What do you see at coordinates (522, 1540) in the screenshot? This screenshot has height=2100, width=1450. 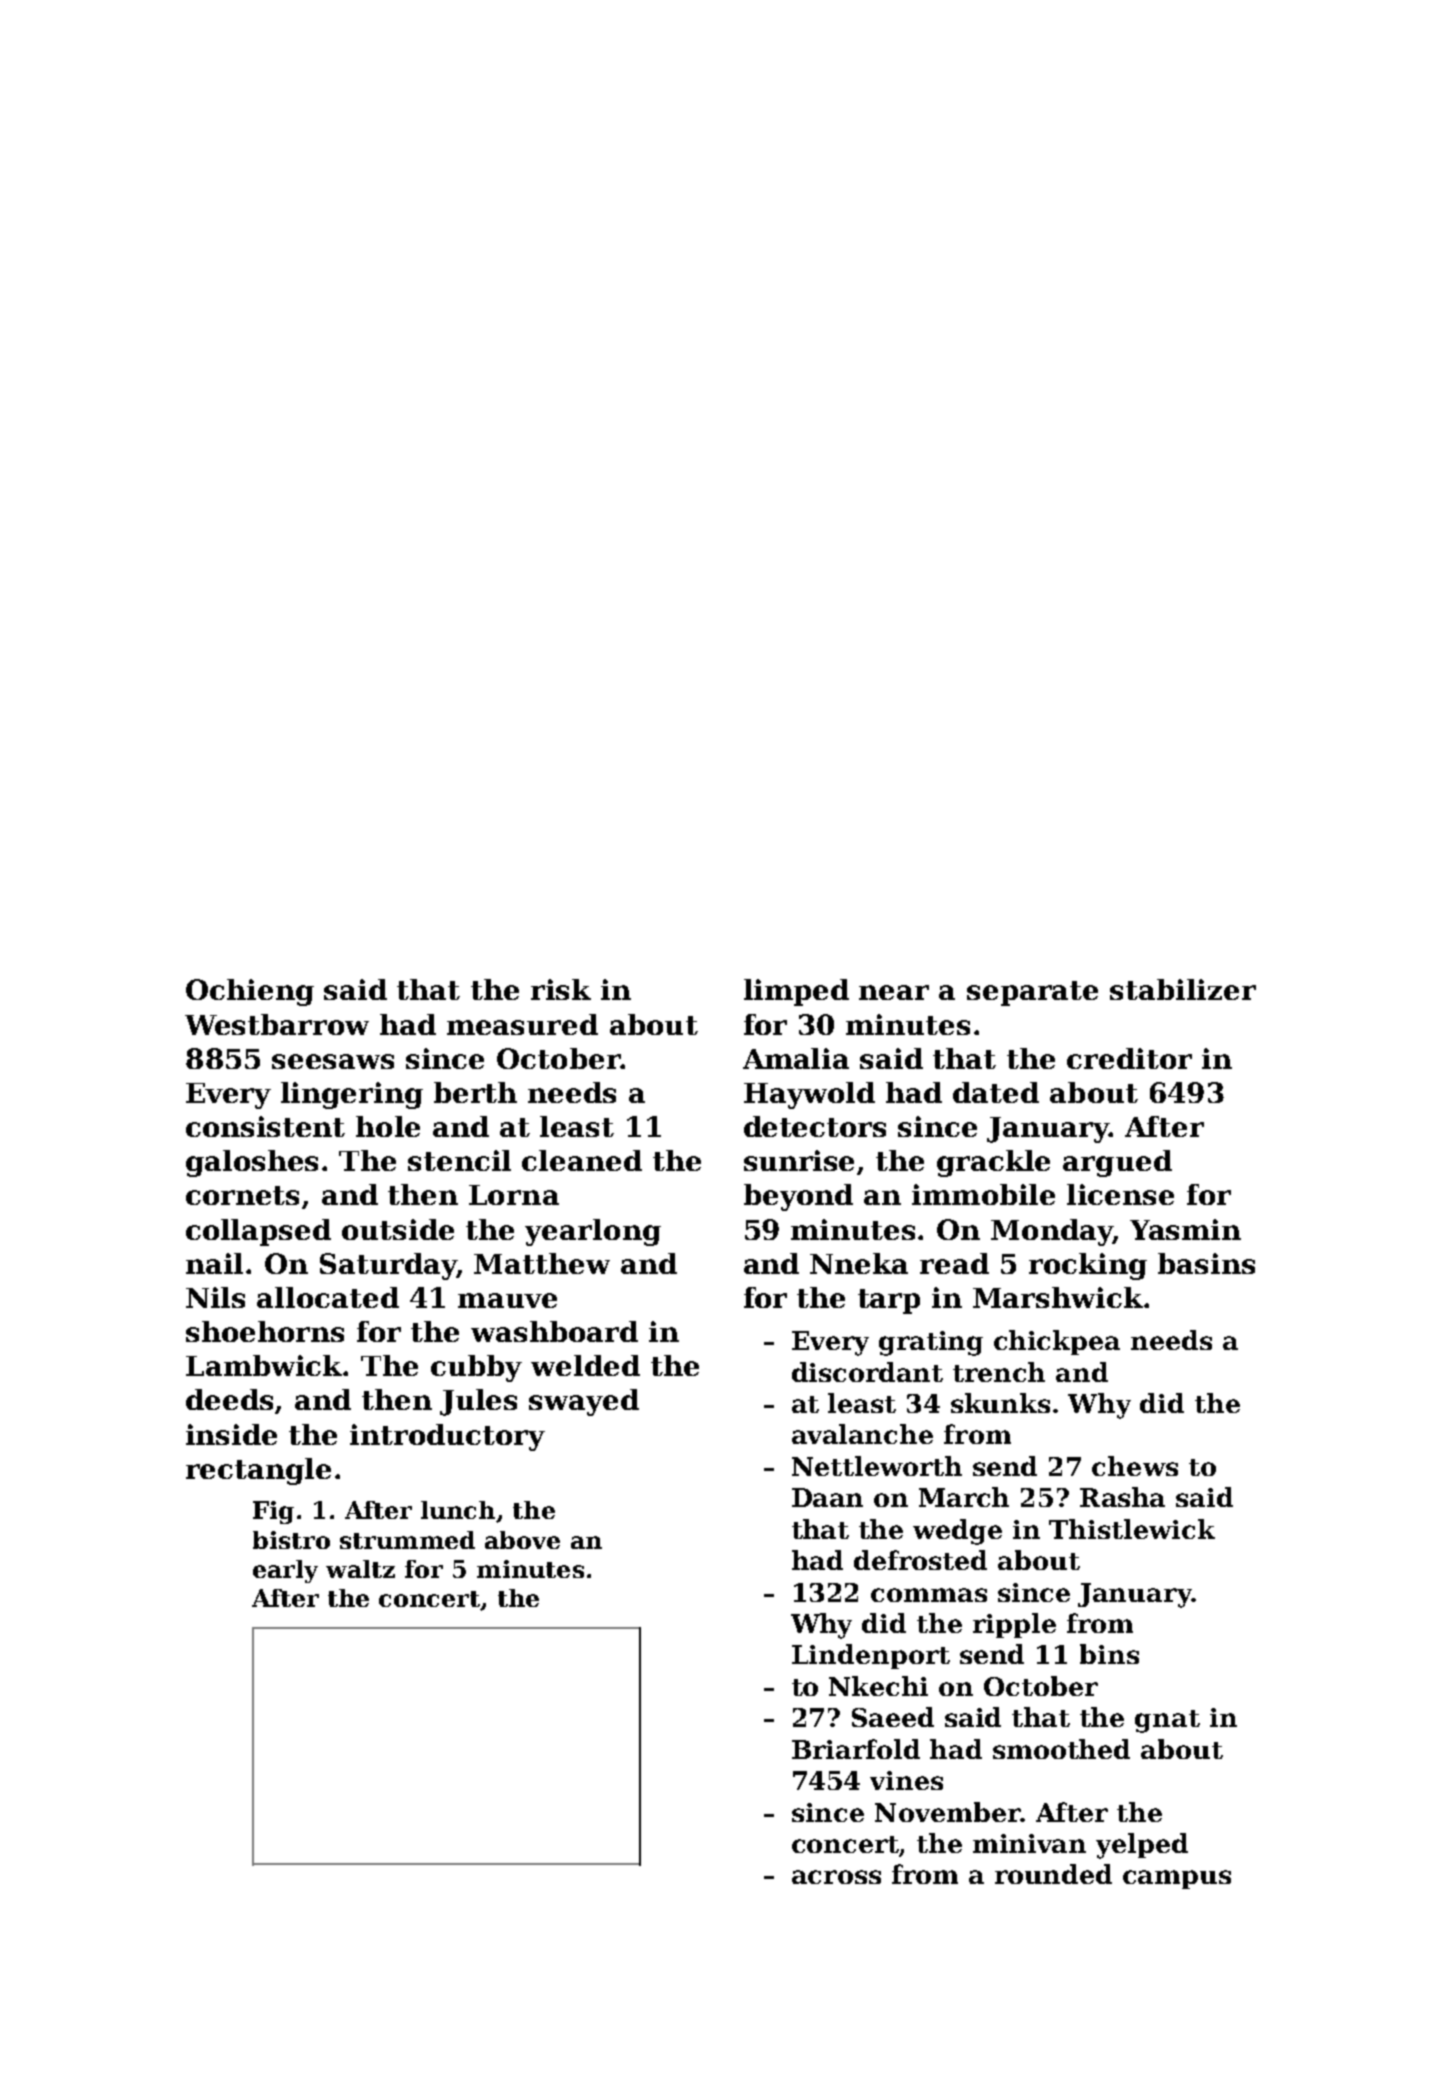 I see `above` at bounding box center [522, 1540].
